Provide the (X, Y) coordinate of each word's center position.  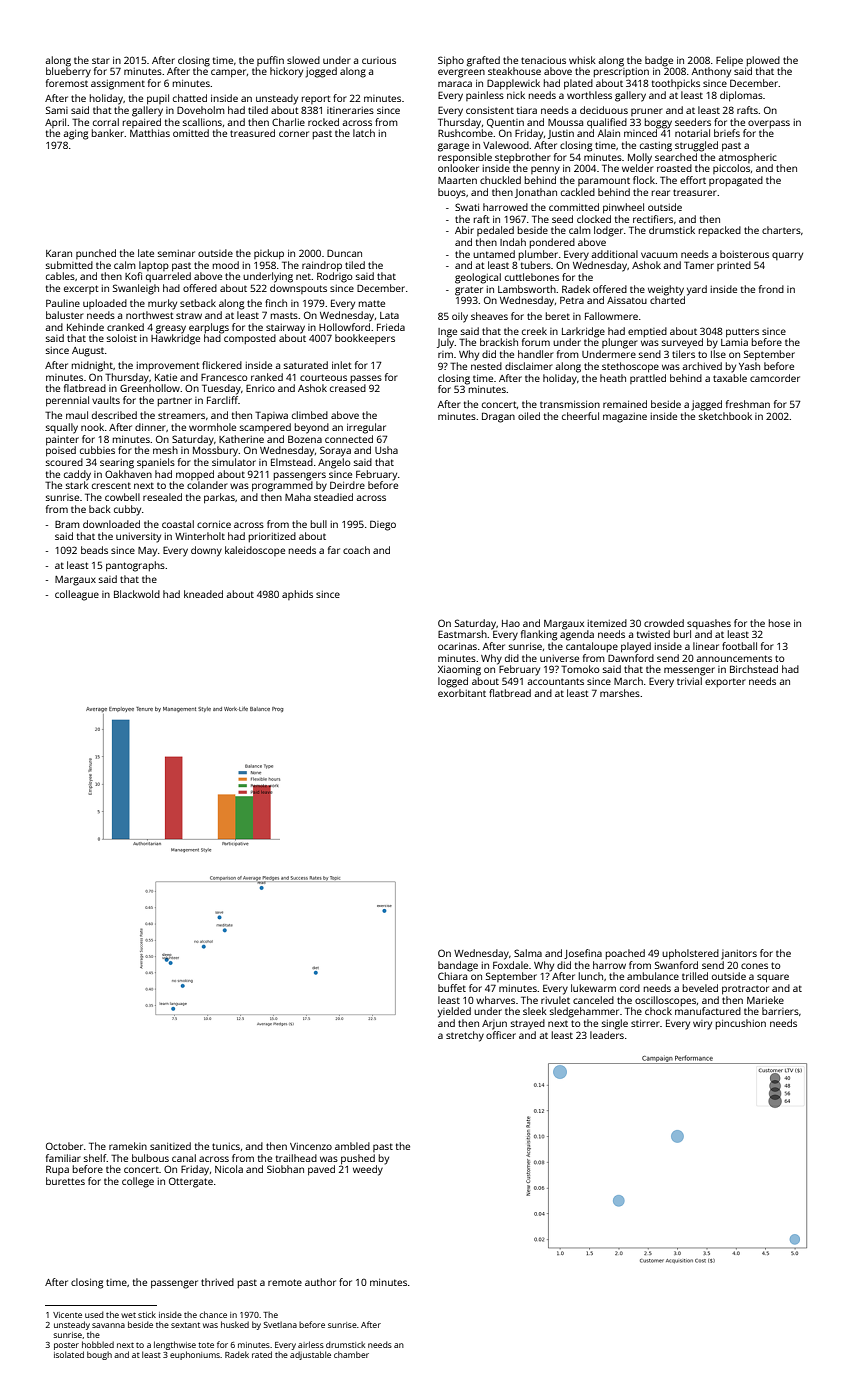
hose (779, 623)
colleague (77, 595)
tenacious (543, 60)
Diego (383, 525)
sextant (185, 1325)
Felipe (729, 61)
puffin (270, 61)
